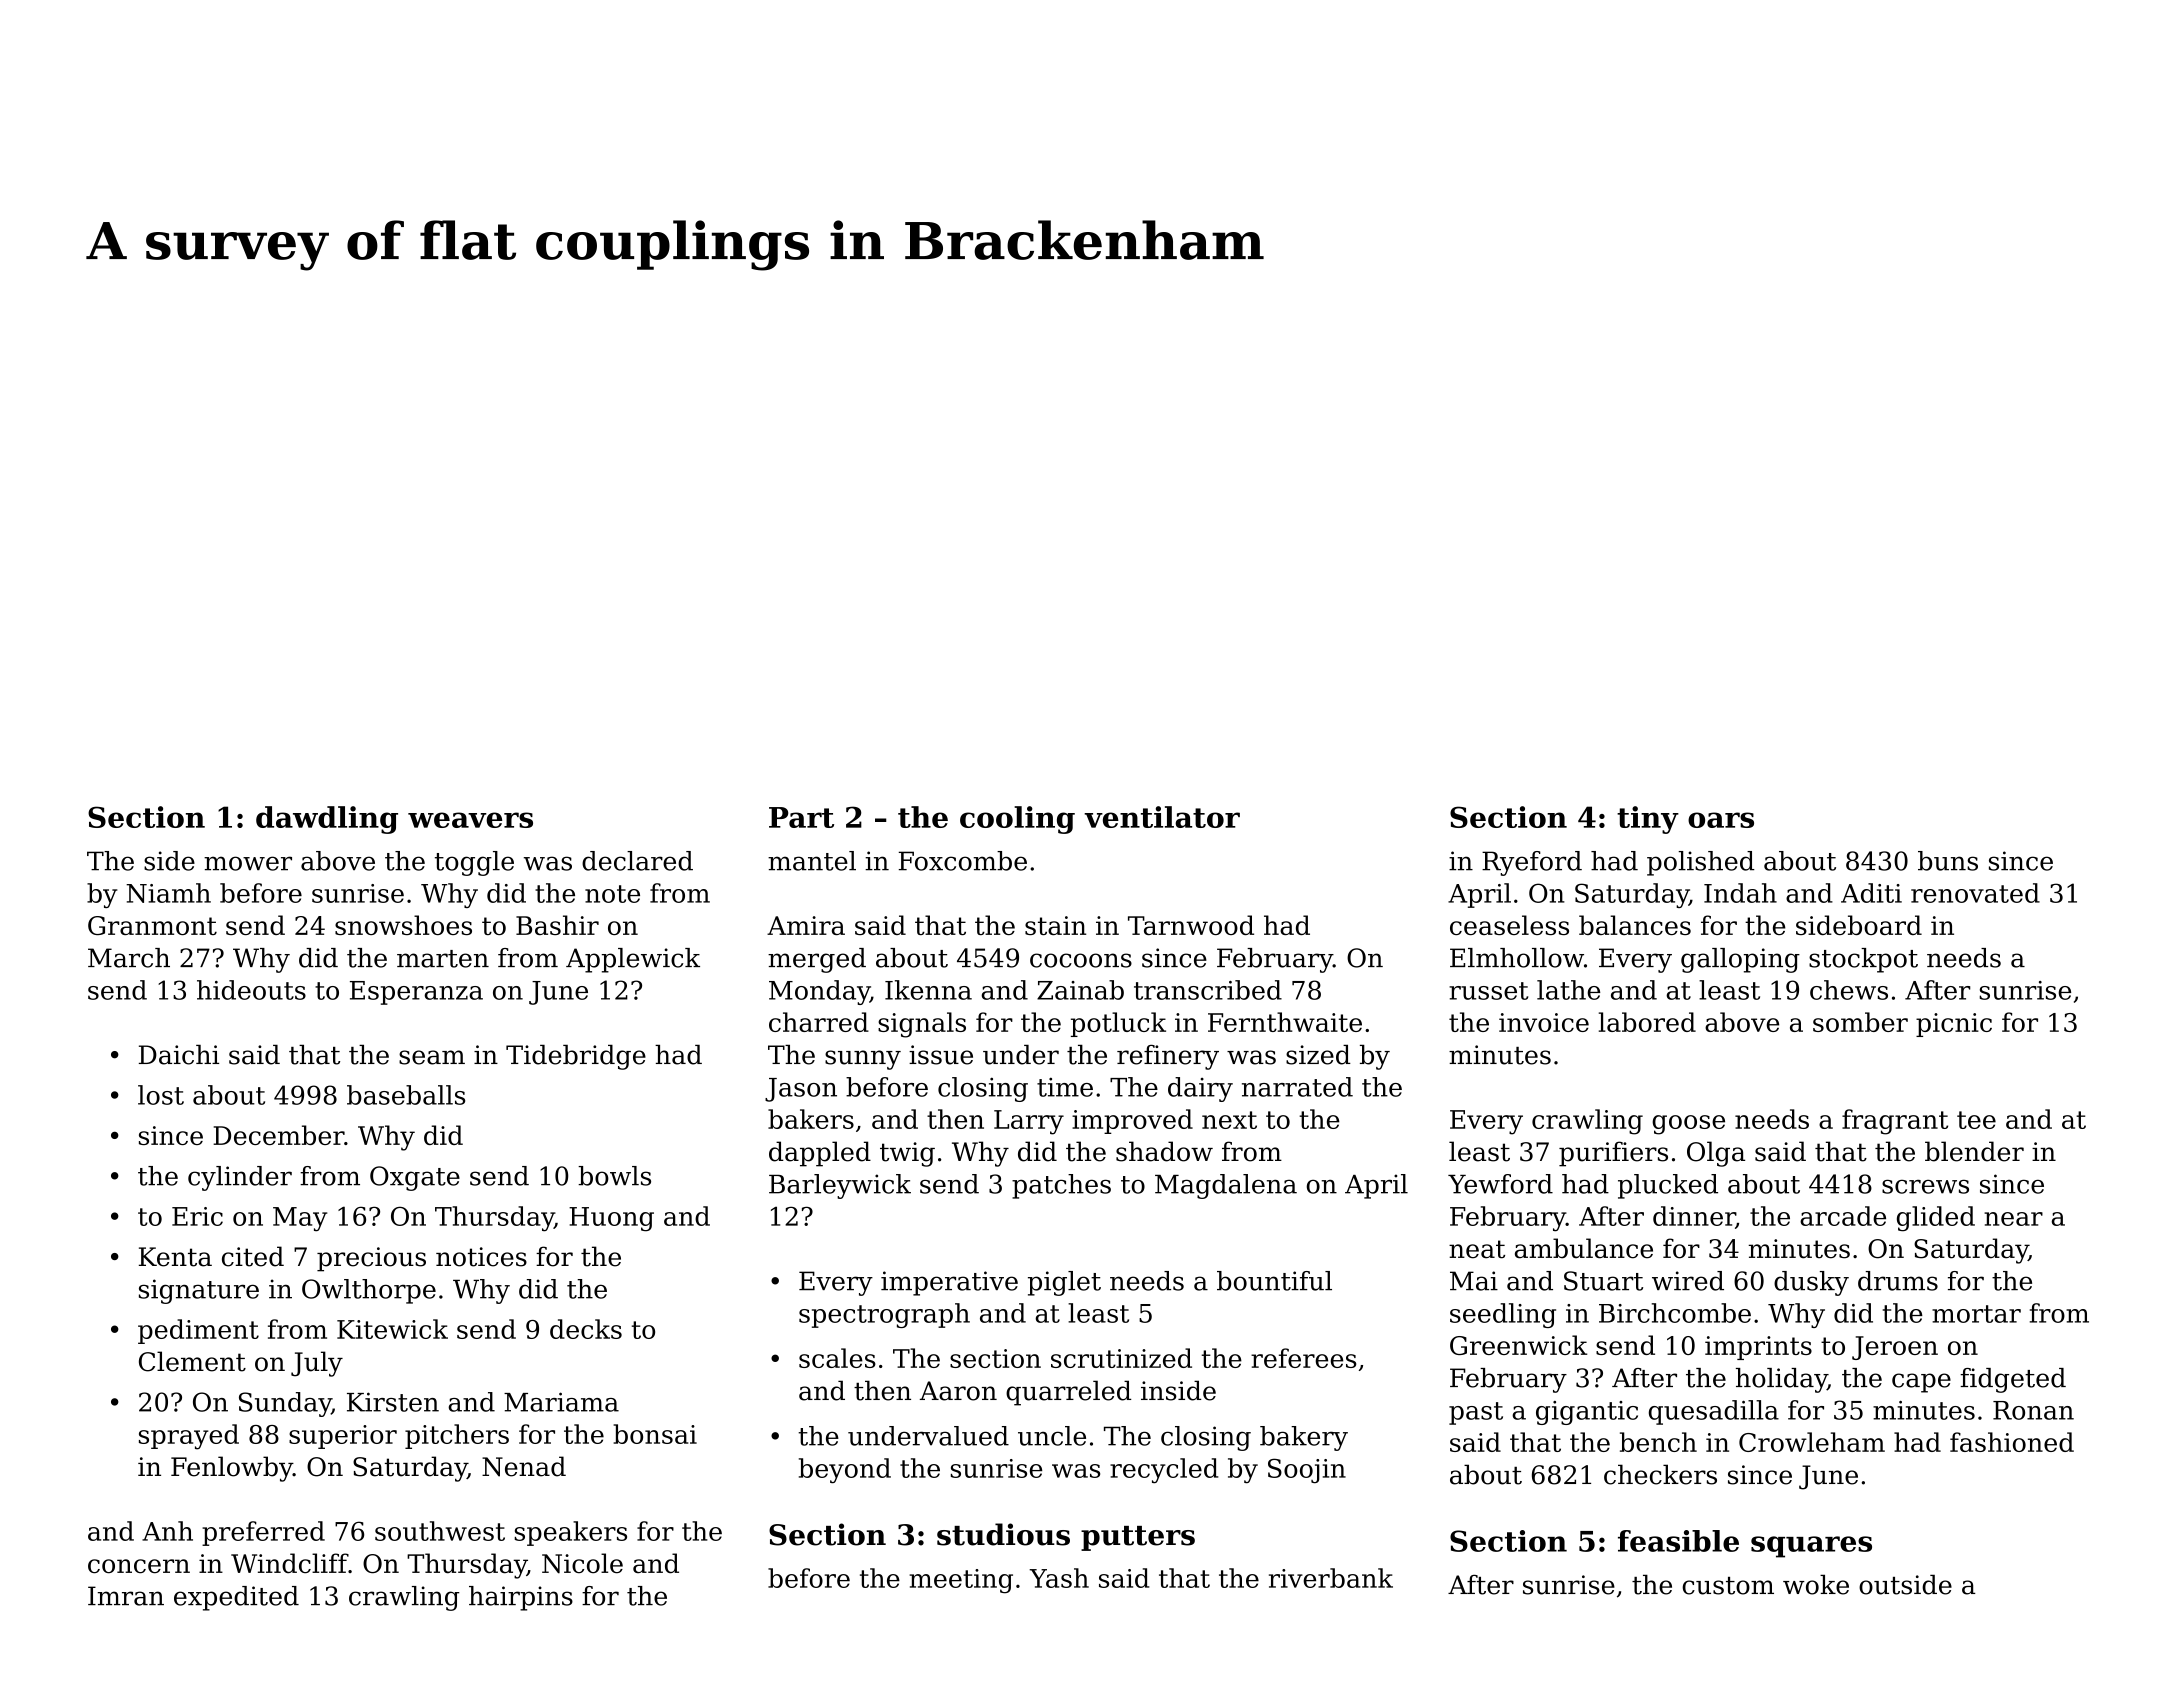 Image resolution: width=2178 pixels, height=1683 pixels. I want to click on Kenta, so click(175, 1257).
